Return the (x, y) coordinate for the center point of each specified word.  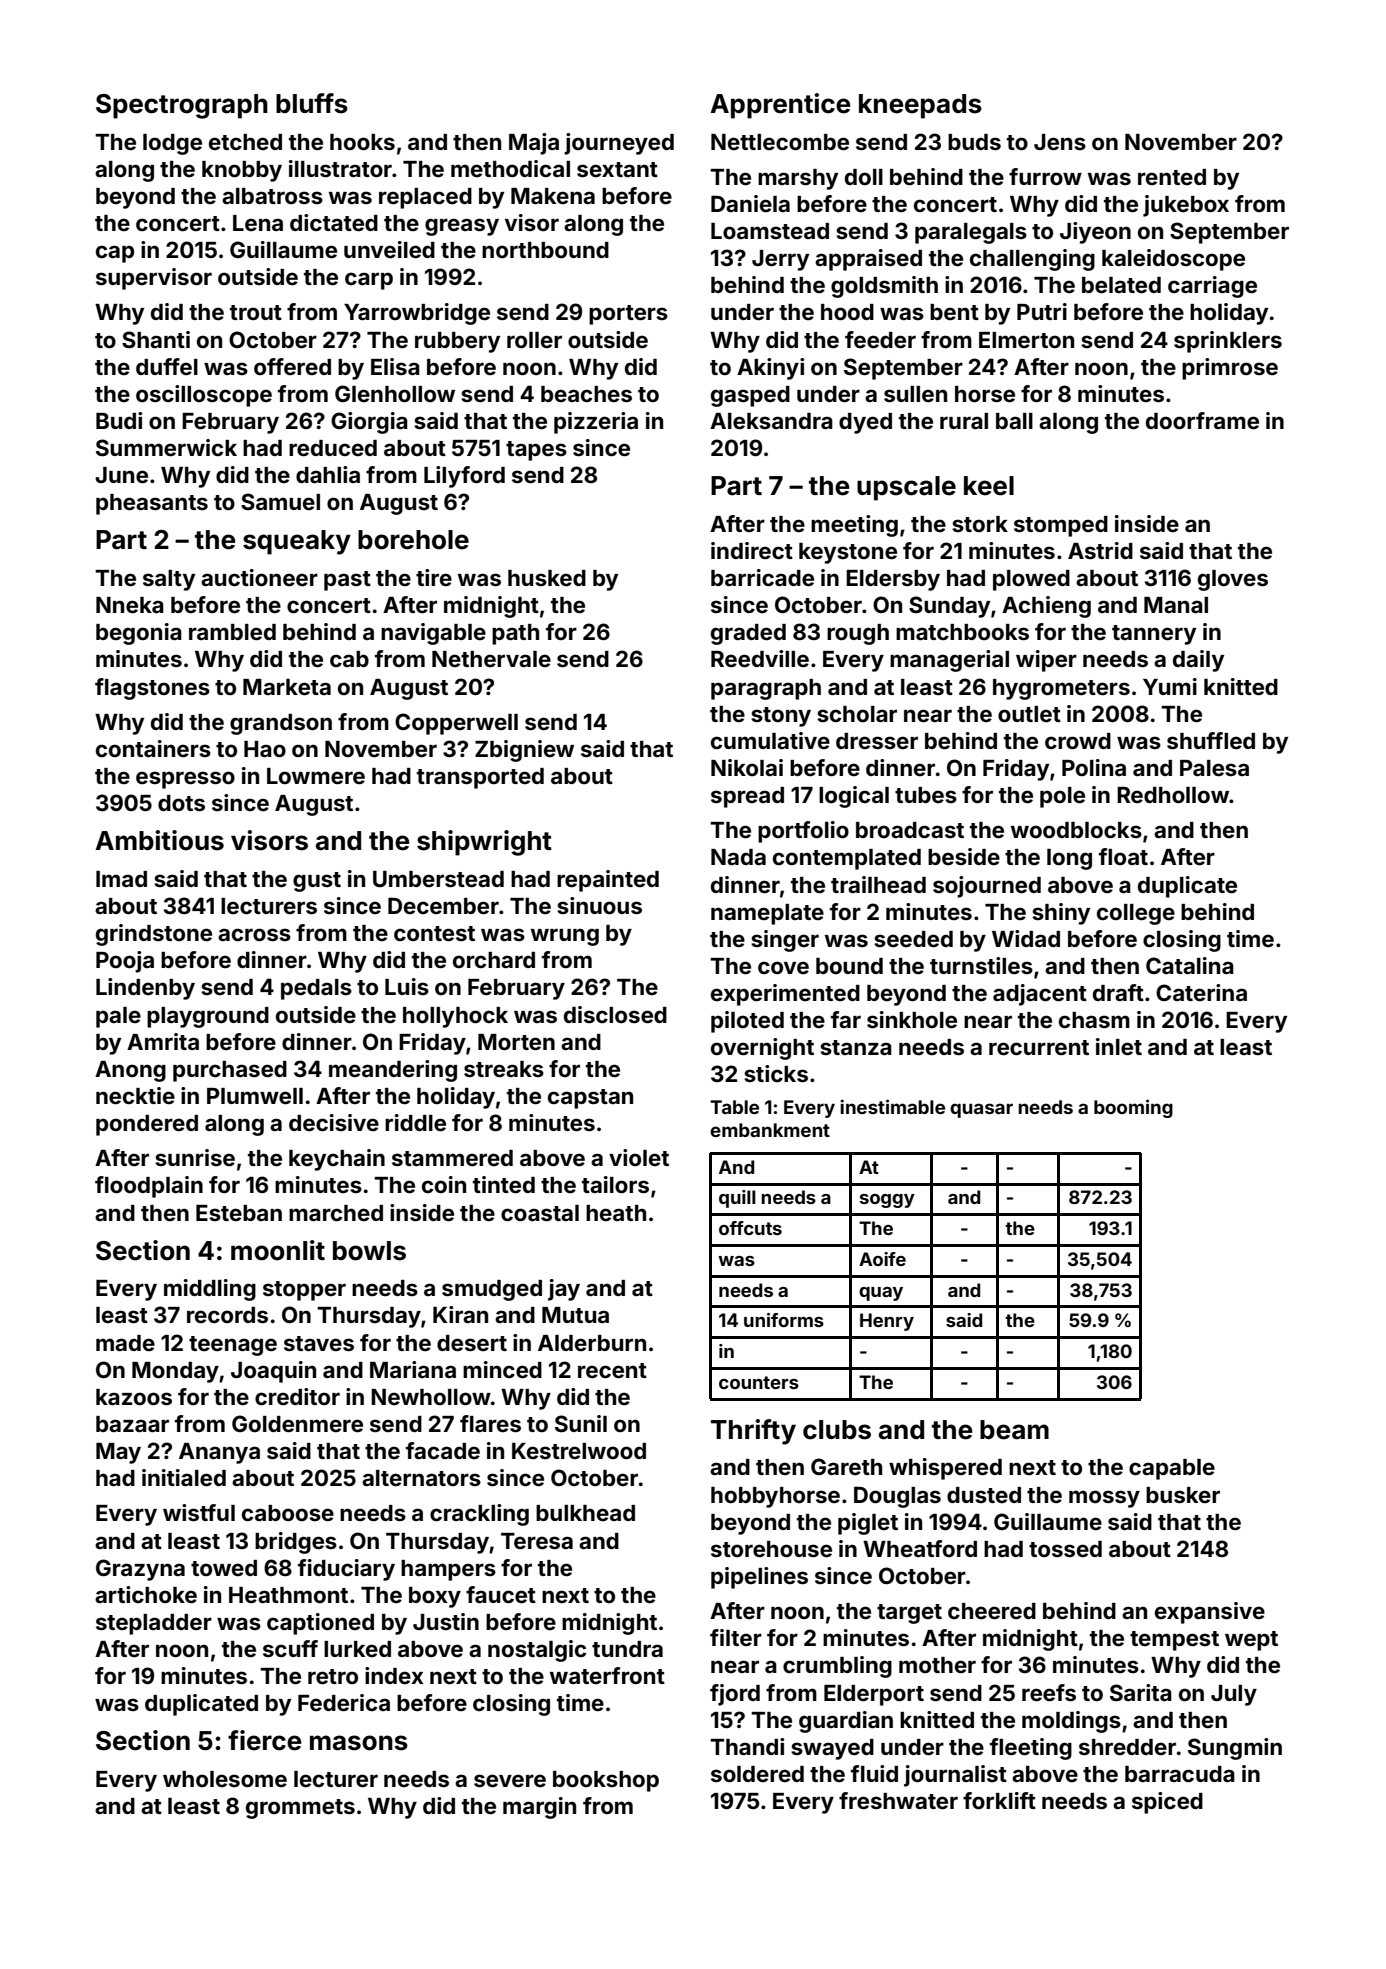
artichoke (146, 1594)
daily (1198, 661)
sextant (617, 169)
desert (472, 1343)
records (227, 1315)
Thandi (747, 1746)
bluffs (312, 103)
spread (747, 797)
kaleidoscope (1173, 260)
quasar (981, 1110)
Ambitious (159, 840)
